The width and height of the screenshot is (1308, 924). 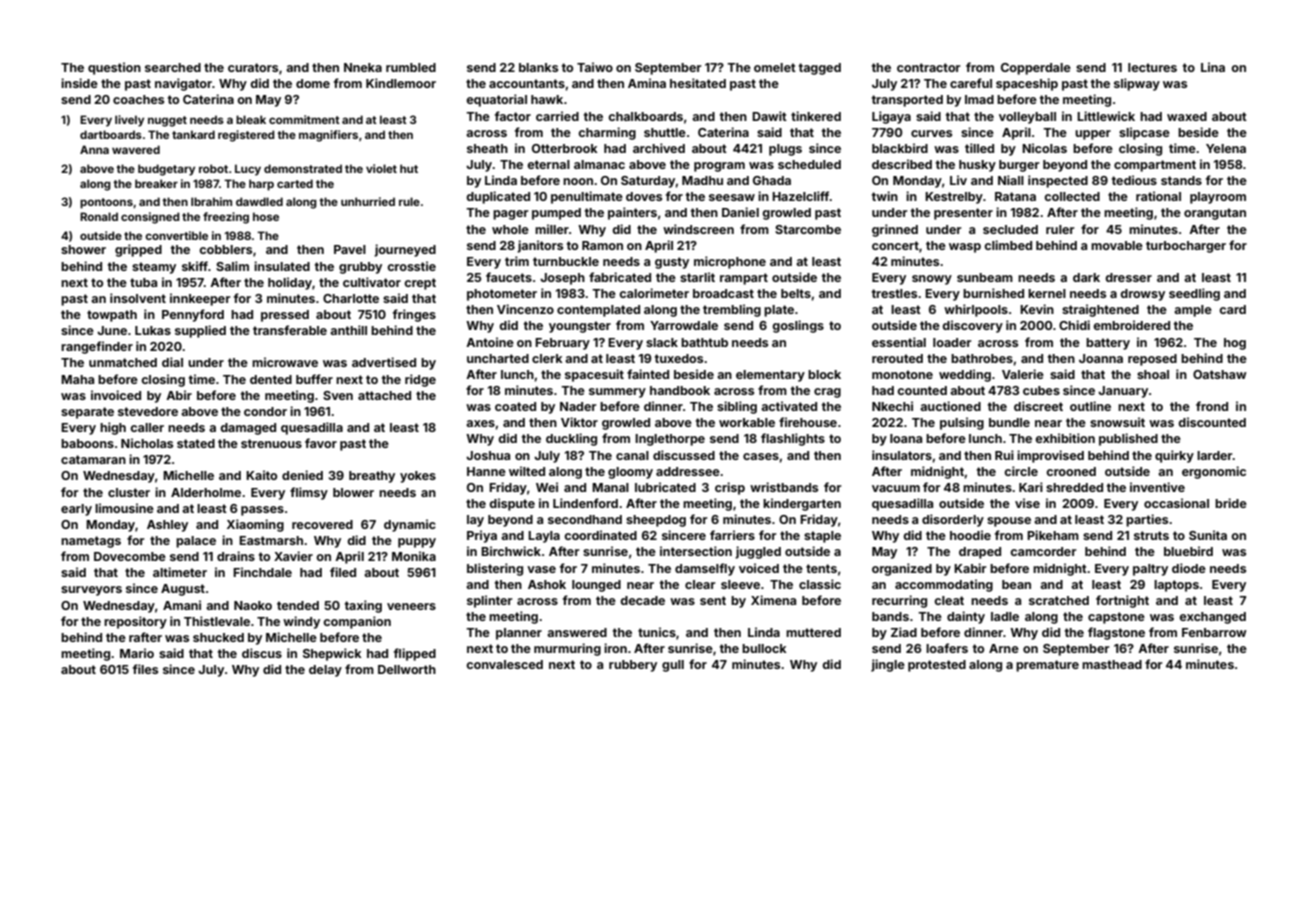 I want to click on violet, so click(x=381, y=168).
